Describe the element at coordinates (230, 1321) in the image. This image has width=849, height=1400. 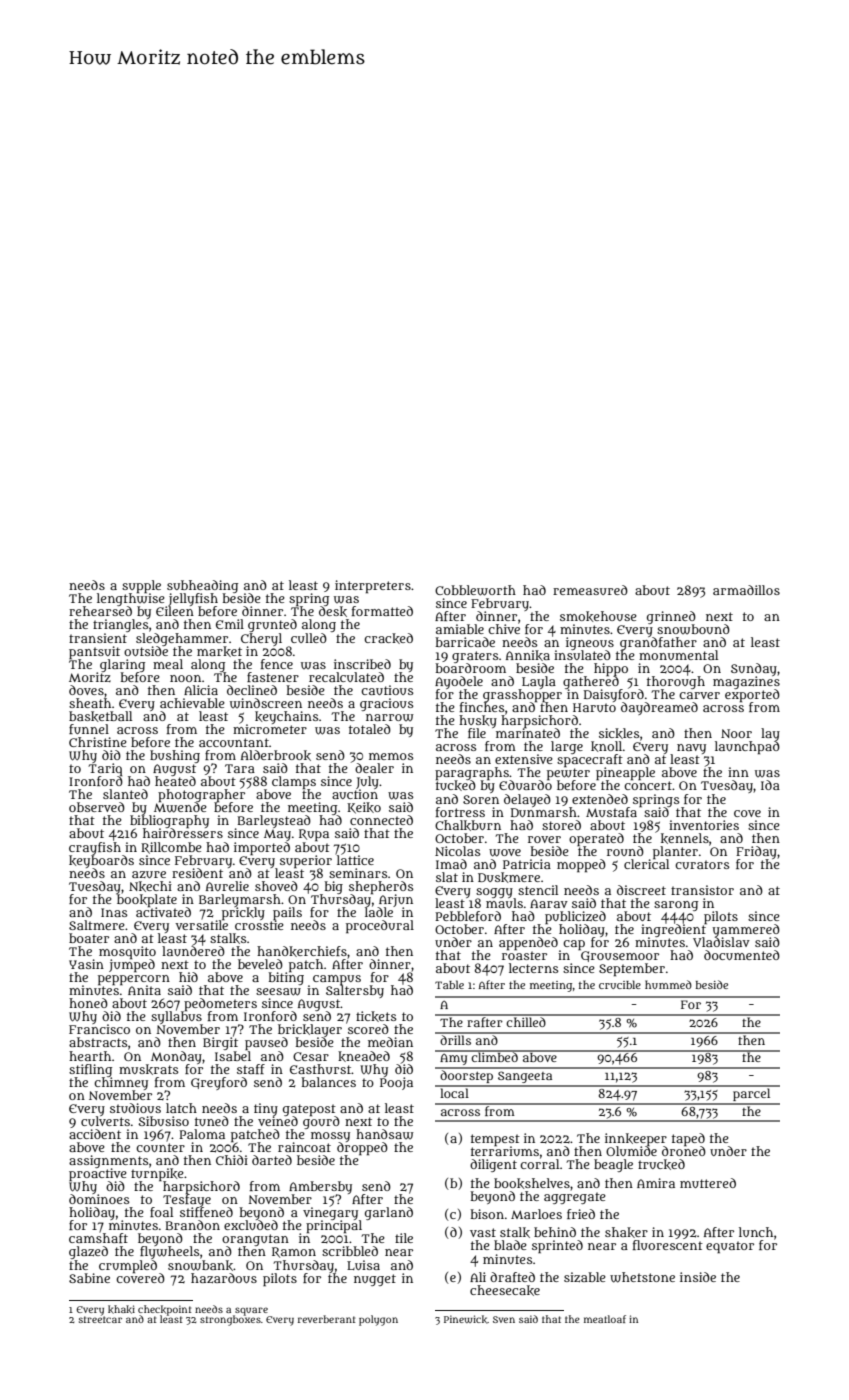
I see `strongboxes` at that location.
